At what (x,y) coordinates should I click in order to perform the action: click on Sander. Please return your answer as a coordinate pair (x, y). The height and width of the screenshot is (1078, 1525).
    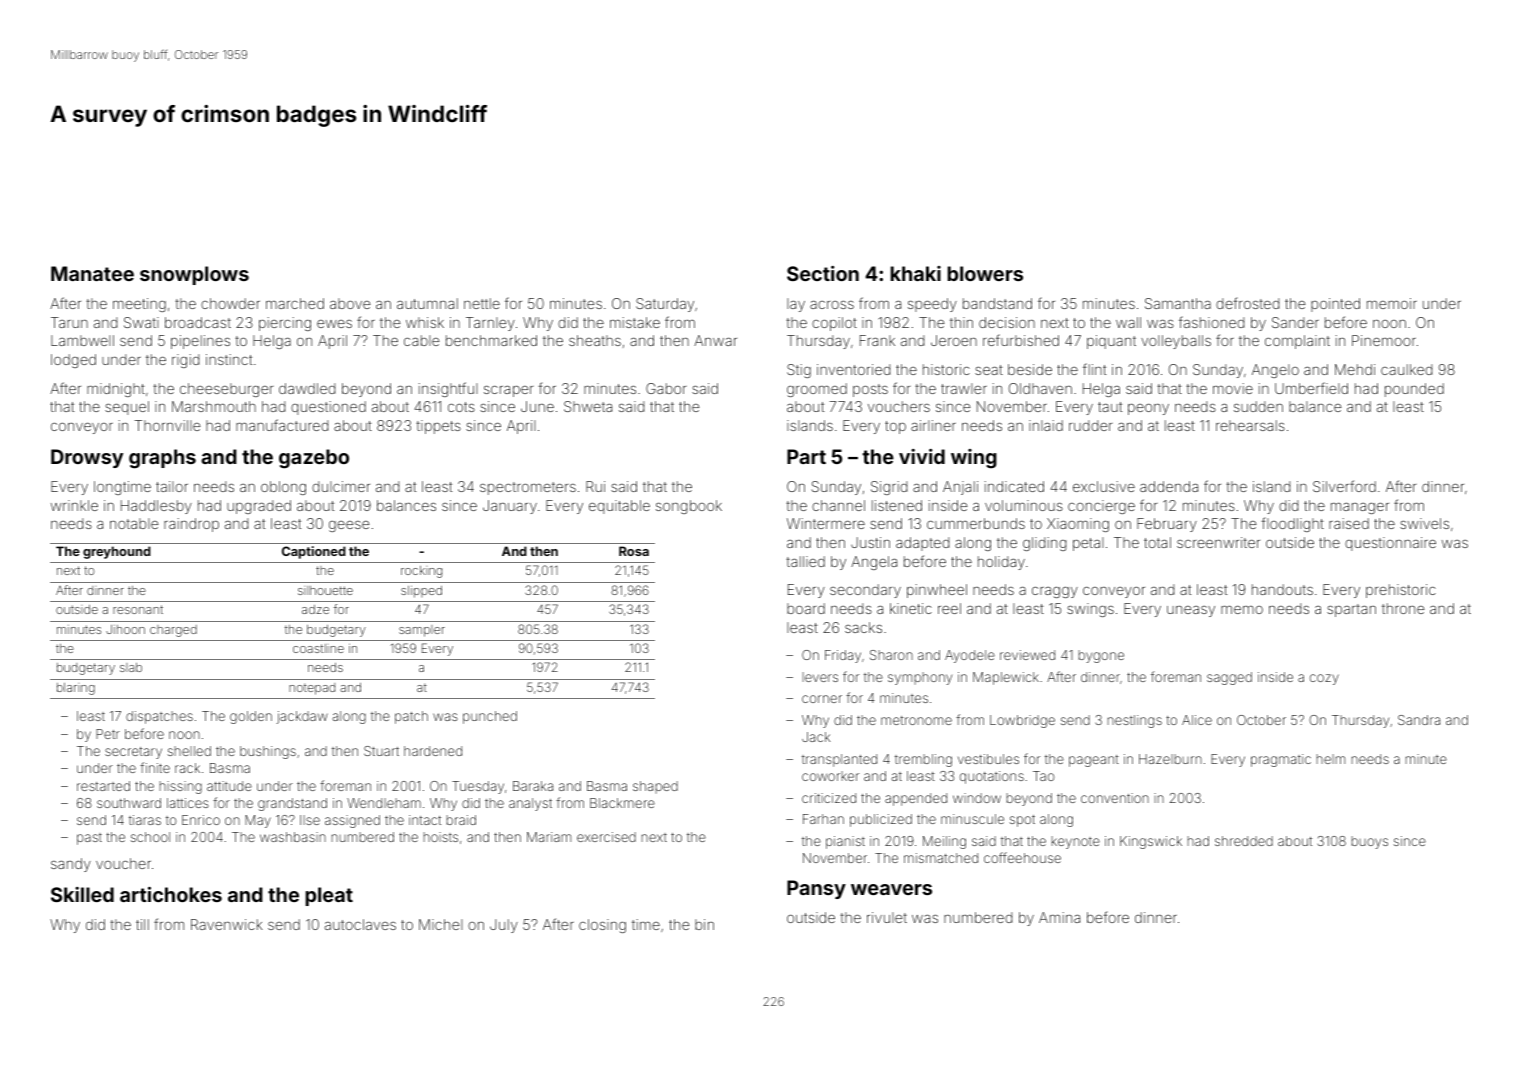
    Looking at the image, I should click on (1295, 322).
